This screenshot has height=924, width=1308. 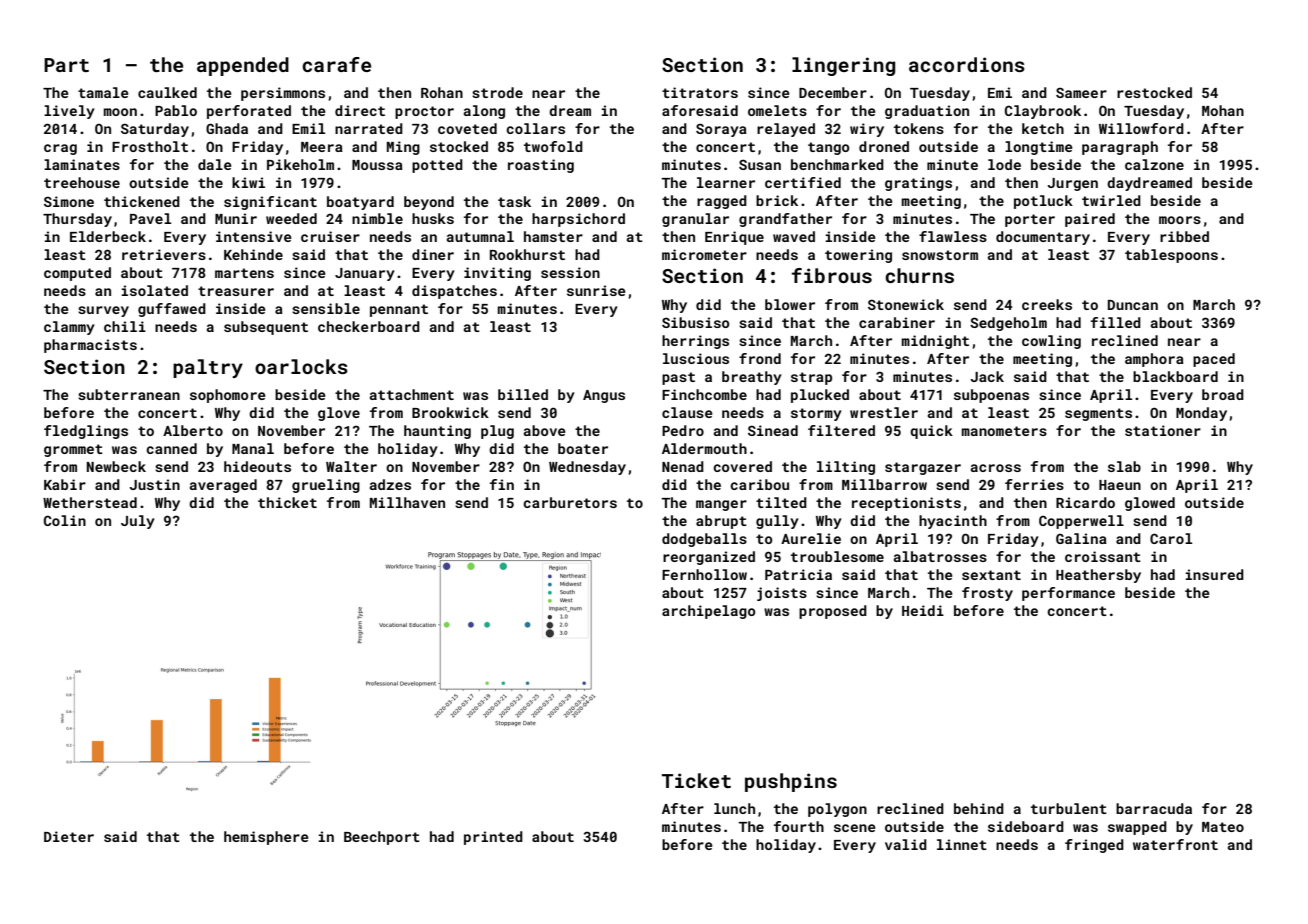 What do you see at coordinates (734, 238) in the screenshot?
I see `Enrique` at bounding box center [734, 238].
